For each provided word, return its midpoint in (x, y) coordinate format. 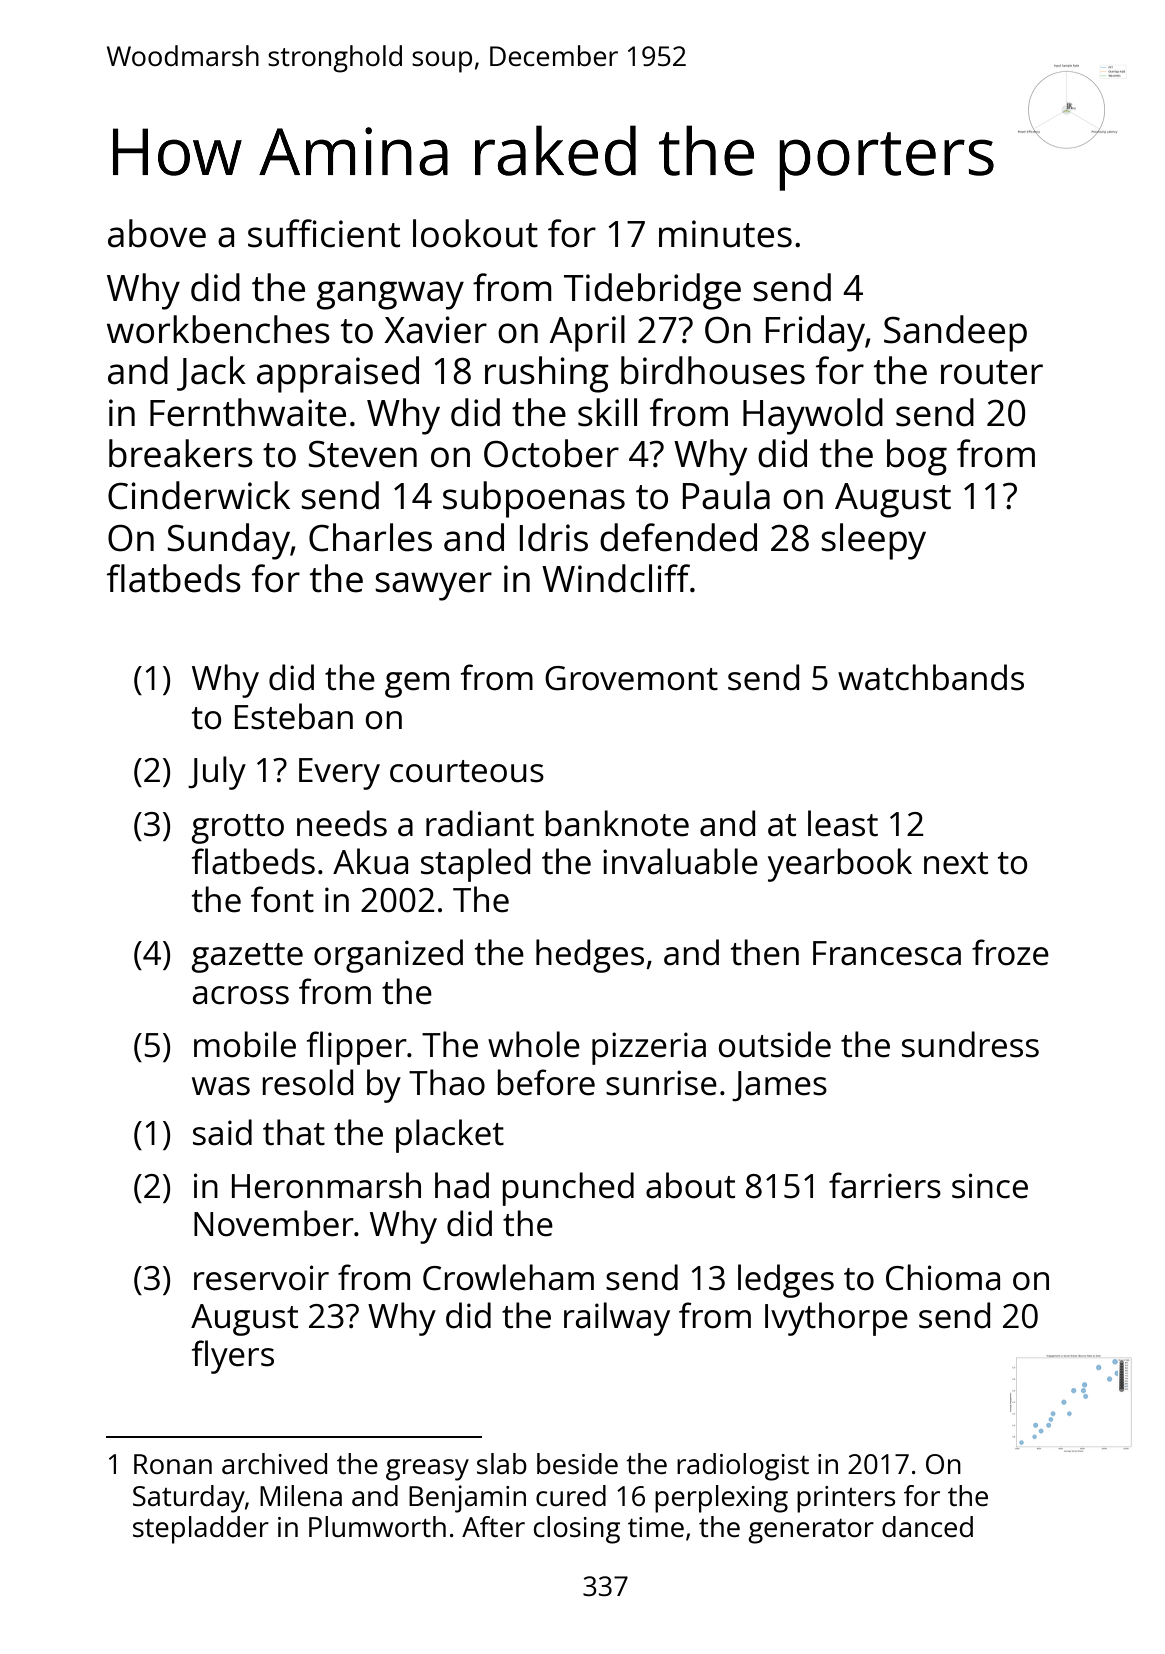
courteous (467, 771)
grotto (238, 829)
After (493, 1526)
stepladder (201, 1530)
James (779, 1086)
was (221, 1086)
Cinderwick (199, 495)
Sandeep (955, 333)
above (157, 233)
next (956, 863)
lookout (475, 233)
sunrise (661, 1083)
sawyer (433, 586)
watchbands (931, 677)
